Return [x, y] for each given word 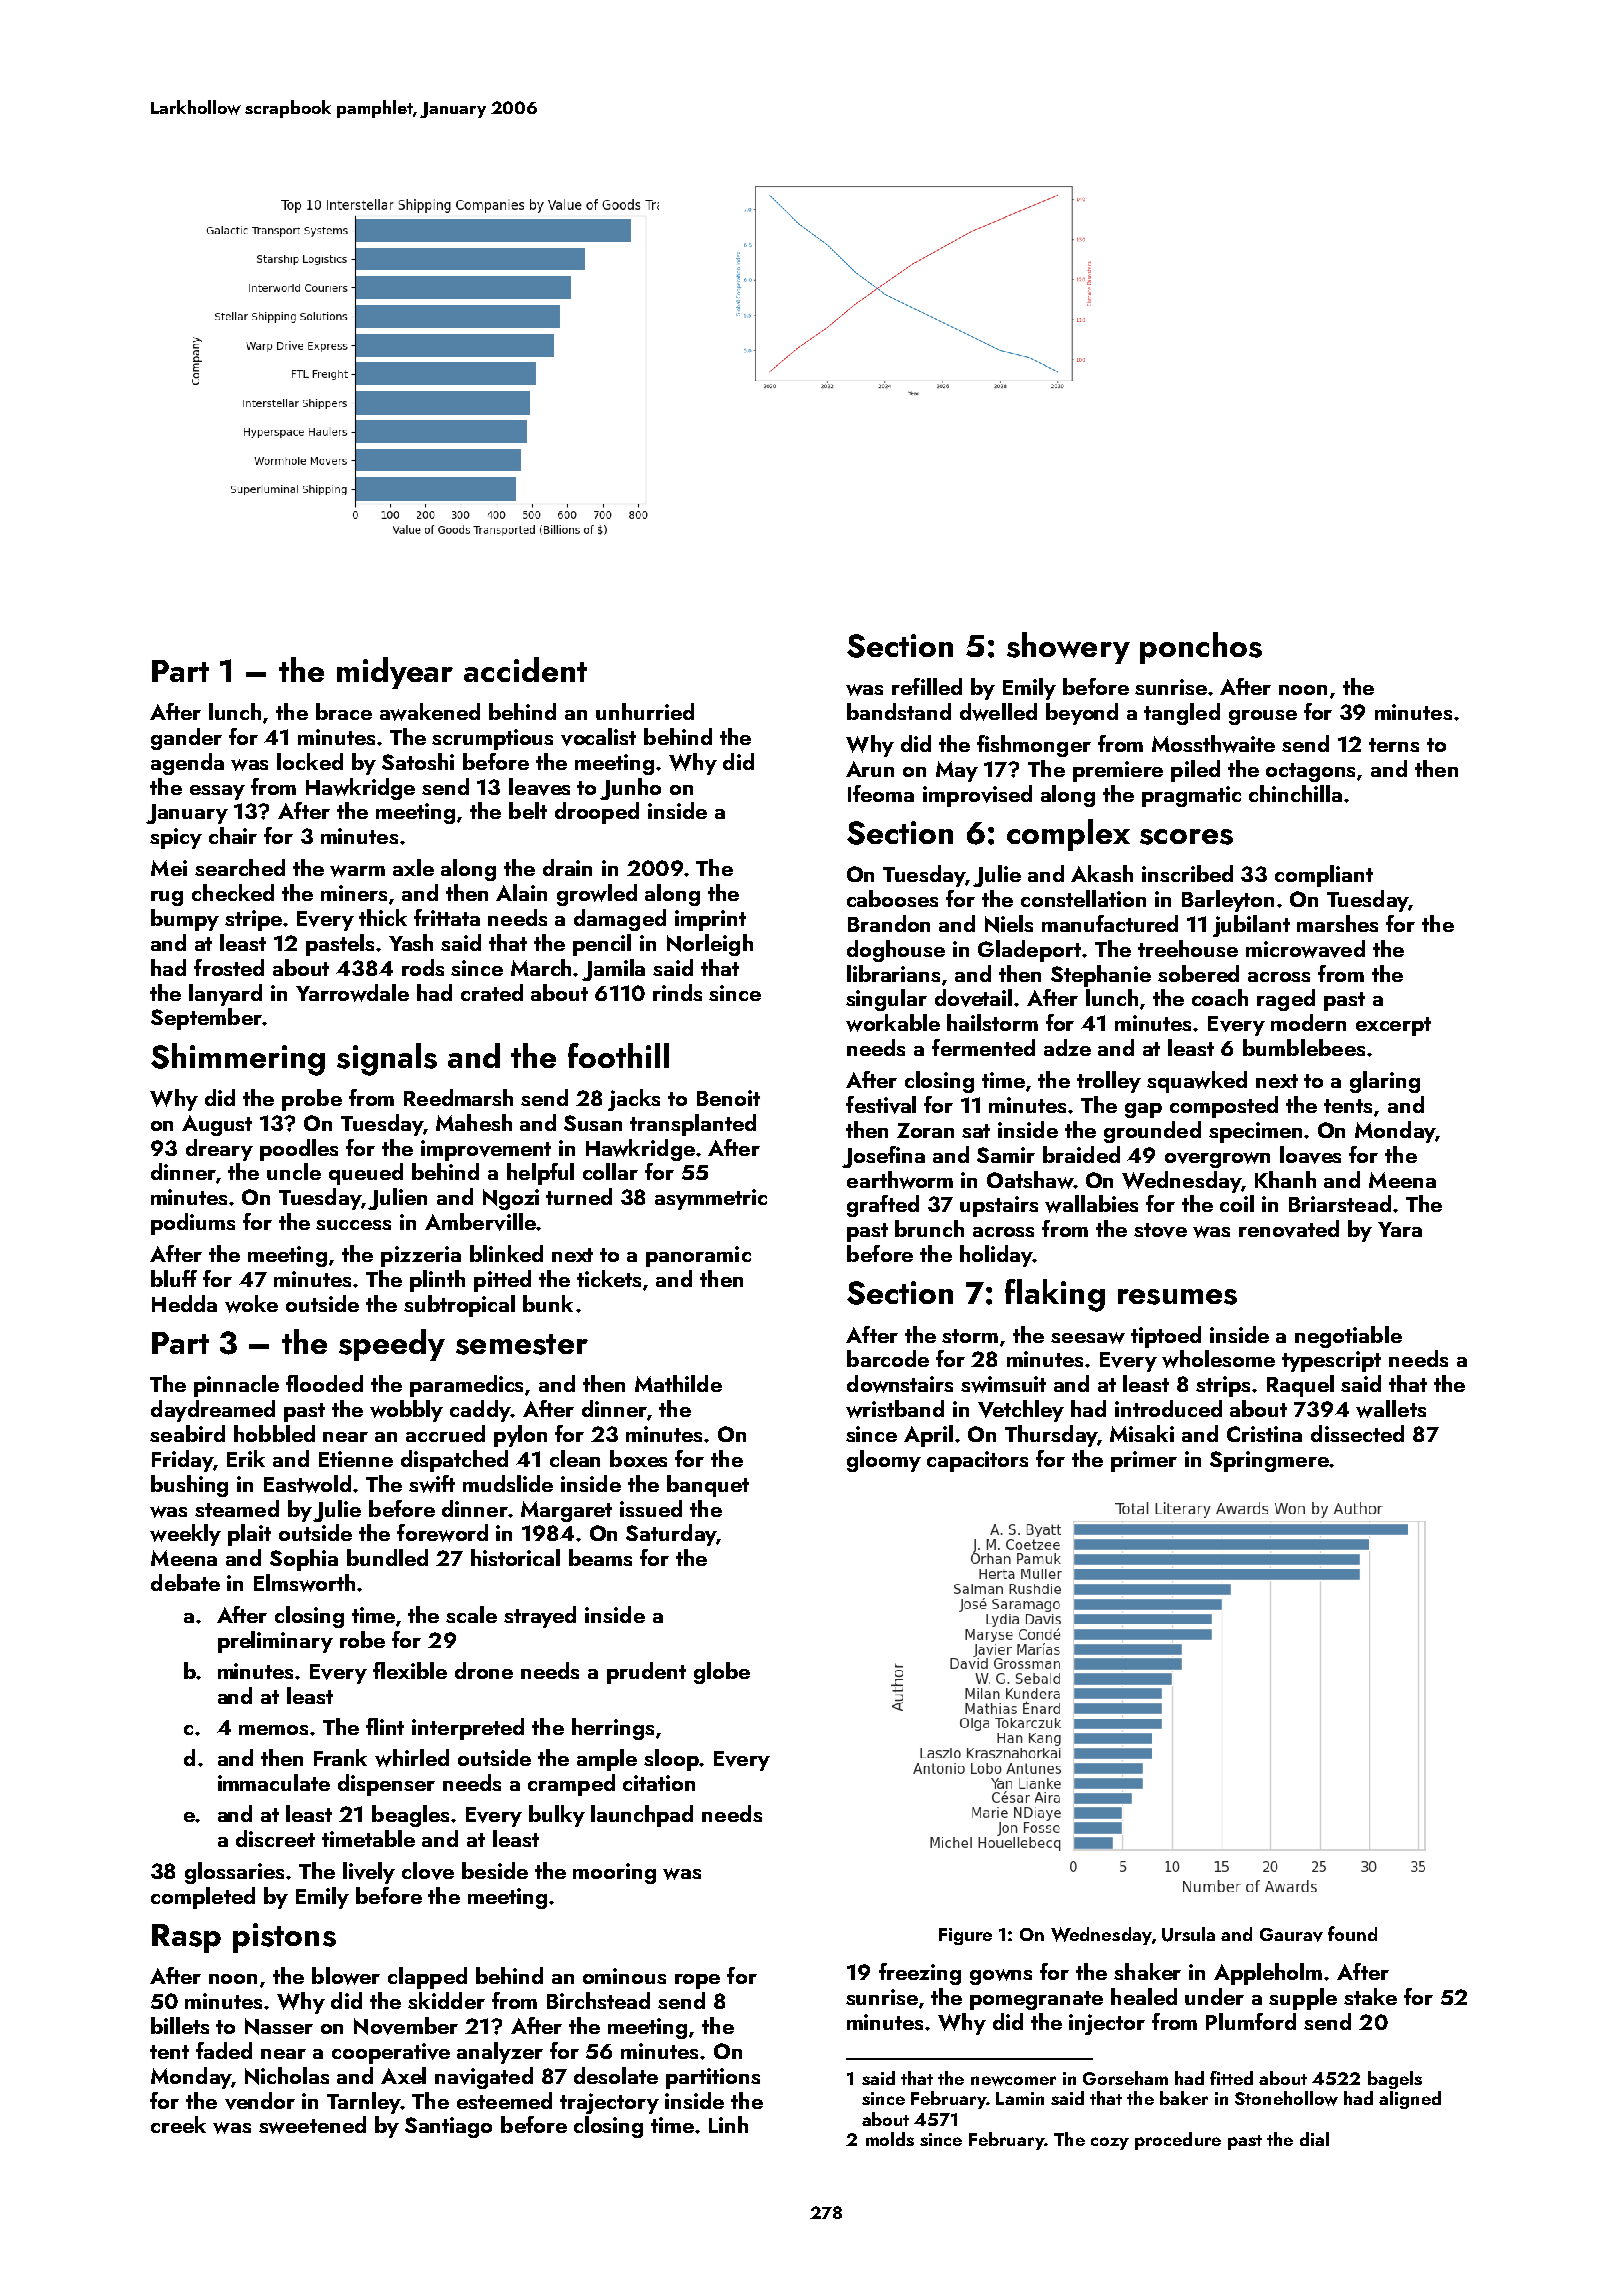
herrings [613, 1729]
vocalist [598, 737]
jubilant [1251, 926]
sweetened [312, 2125]
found [1352, 1933]
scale [471, 1614]
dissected [1357, 1433]
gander [186, 739]
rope [697, 1981]
